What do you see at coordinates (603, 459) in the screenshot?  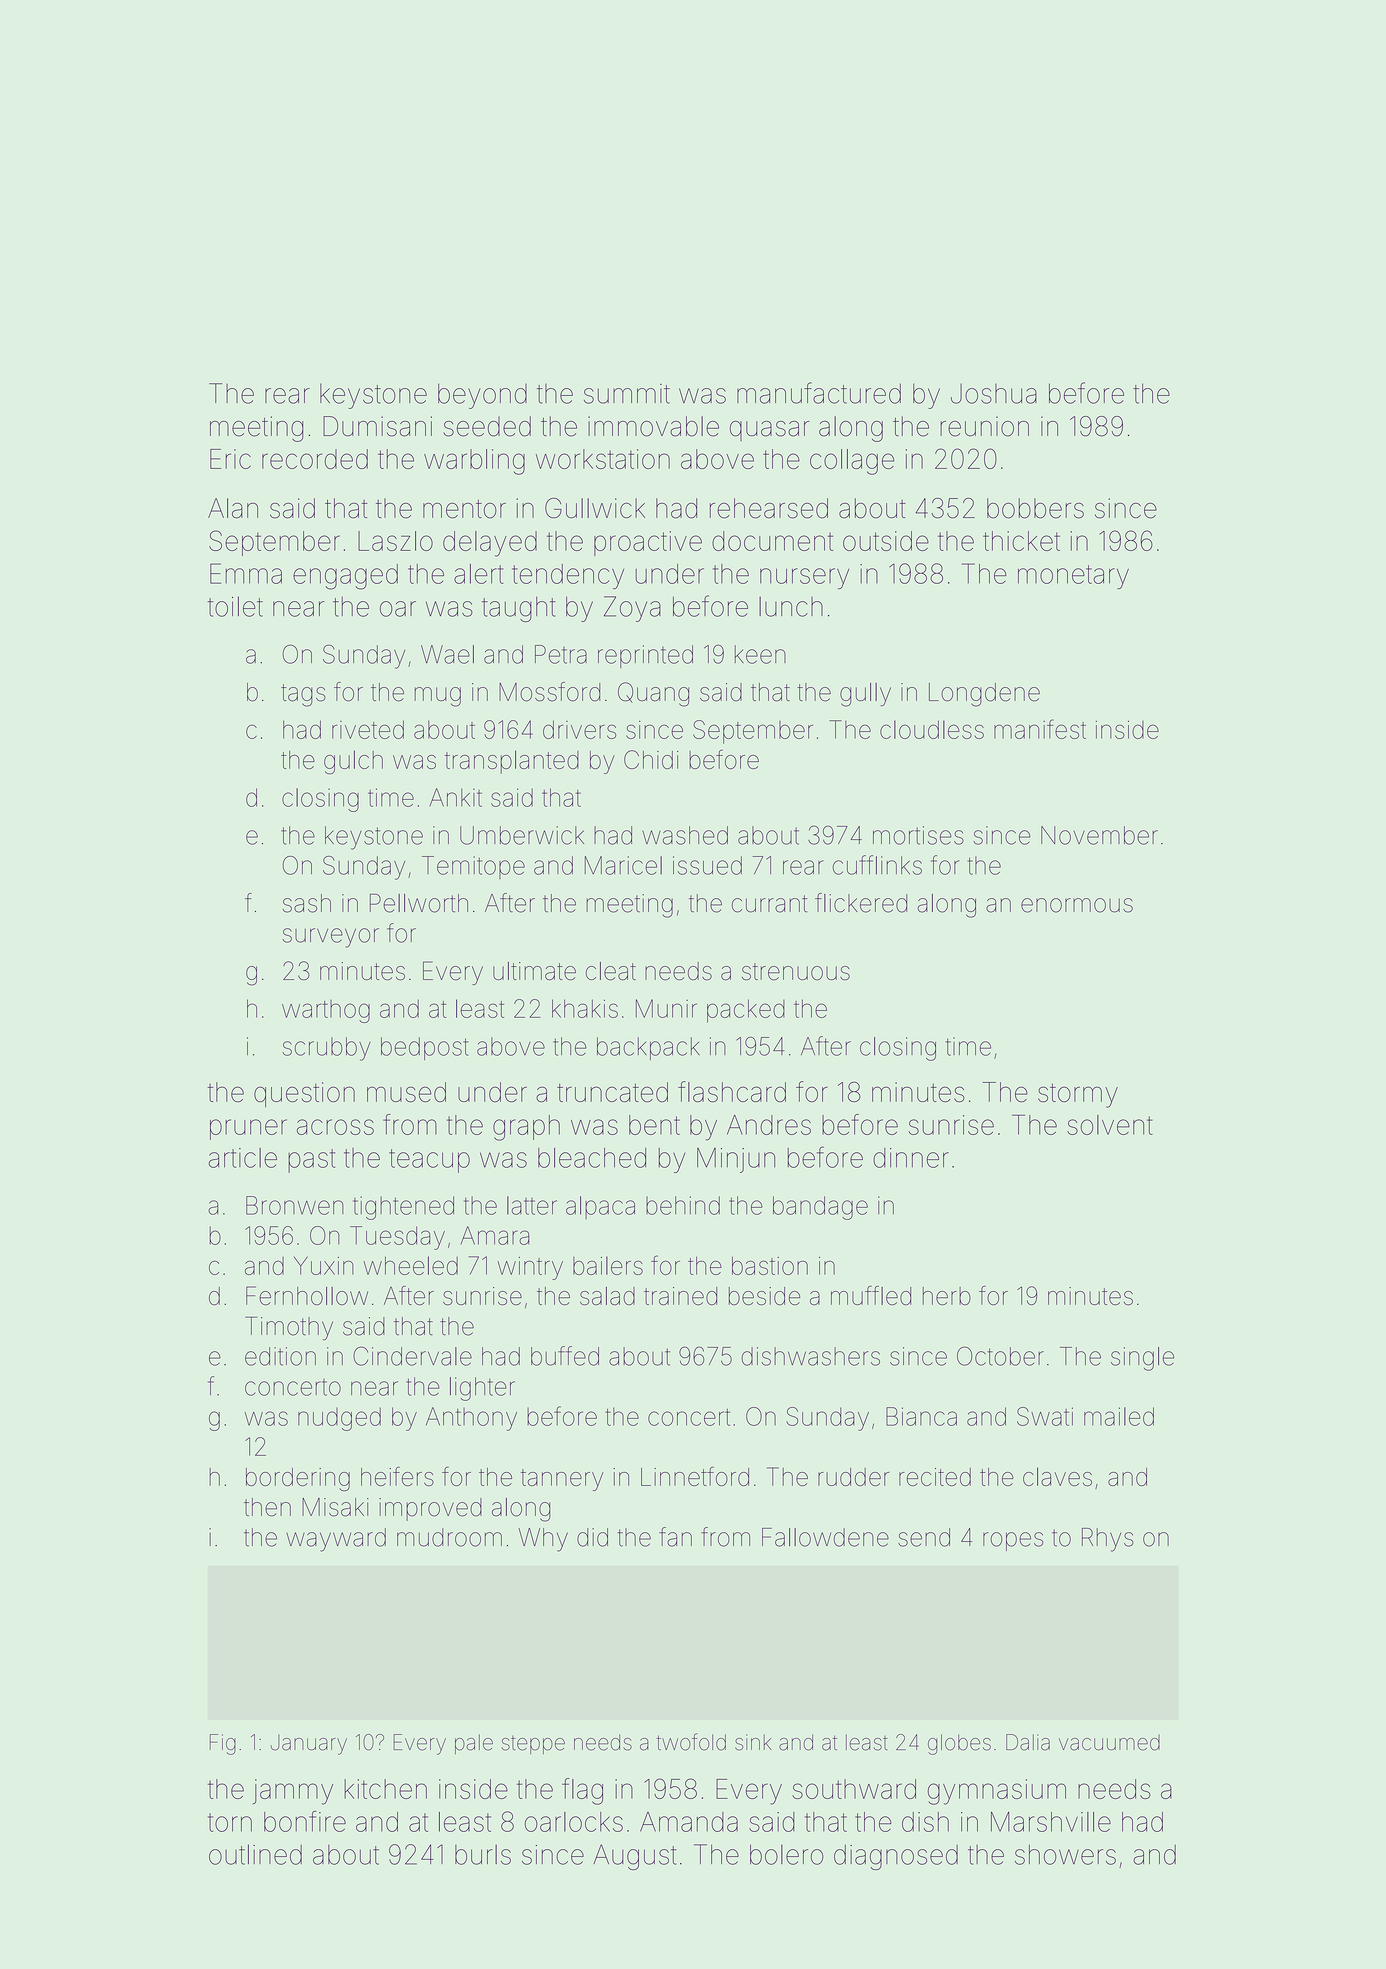 I see `workstation` at bounding box center [603, 459].
